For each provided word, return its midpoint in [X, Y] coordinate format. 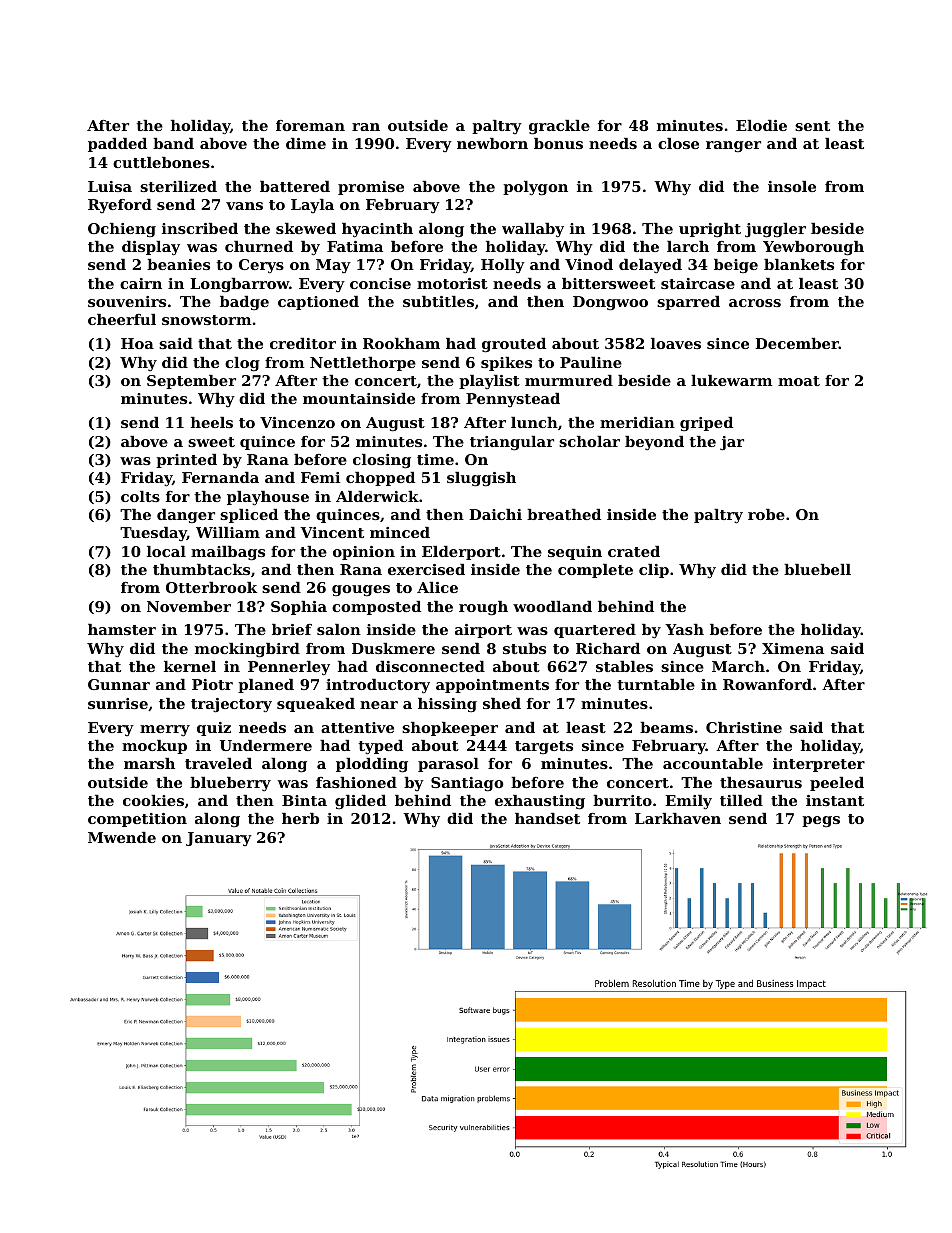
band [173, 143]
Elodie [761, 125]
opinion [364, 553]
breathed [564, 514]
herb [300, 818]
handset [547, 818]
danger [186, 516]
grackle [559, 127]
